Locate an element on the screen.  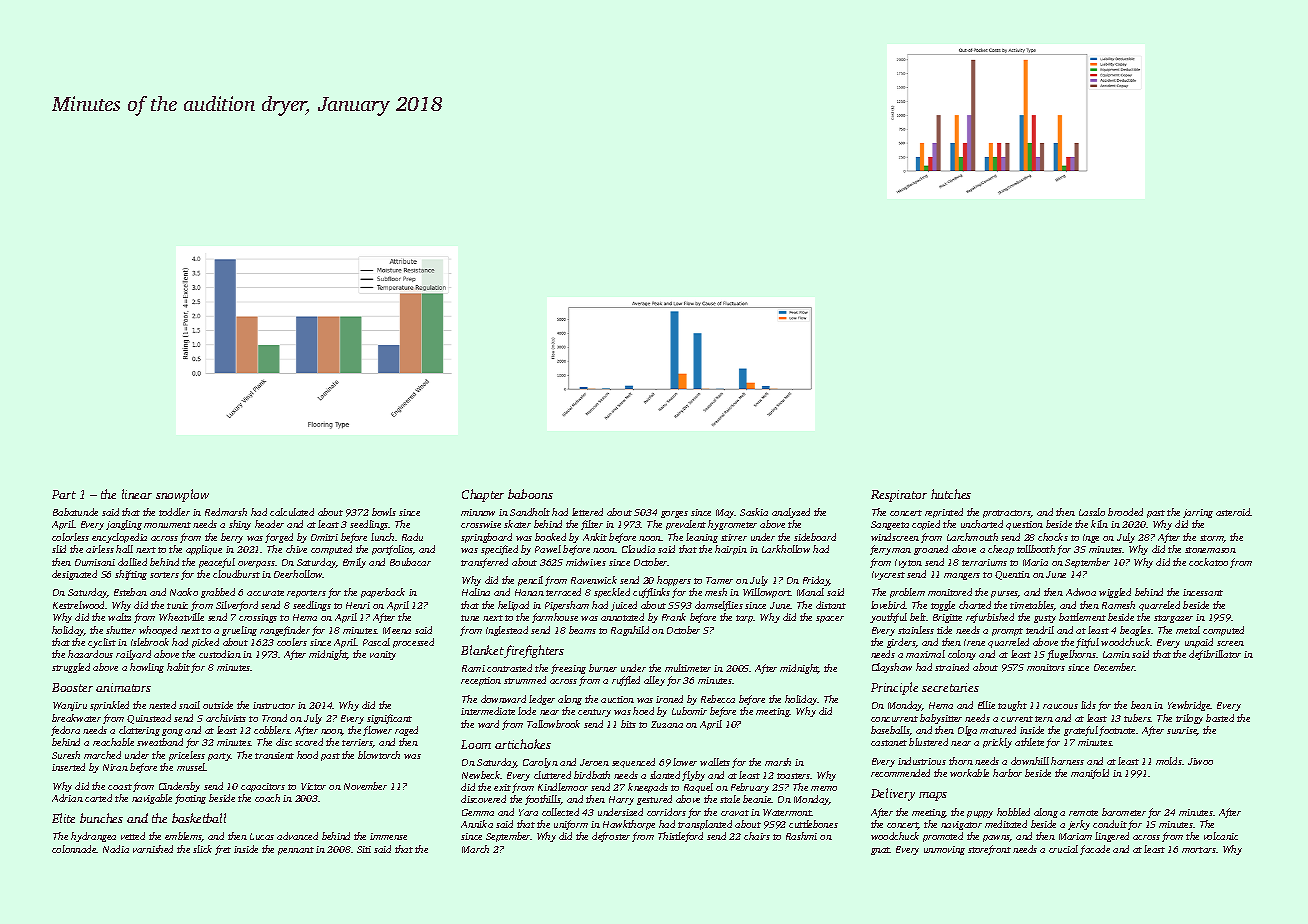
basted is located at coordinates (1220, 718).
